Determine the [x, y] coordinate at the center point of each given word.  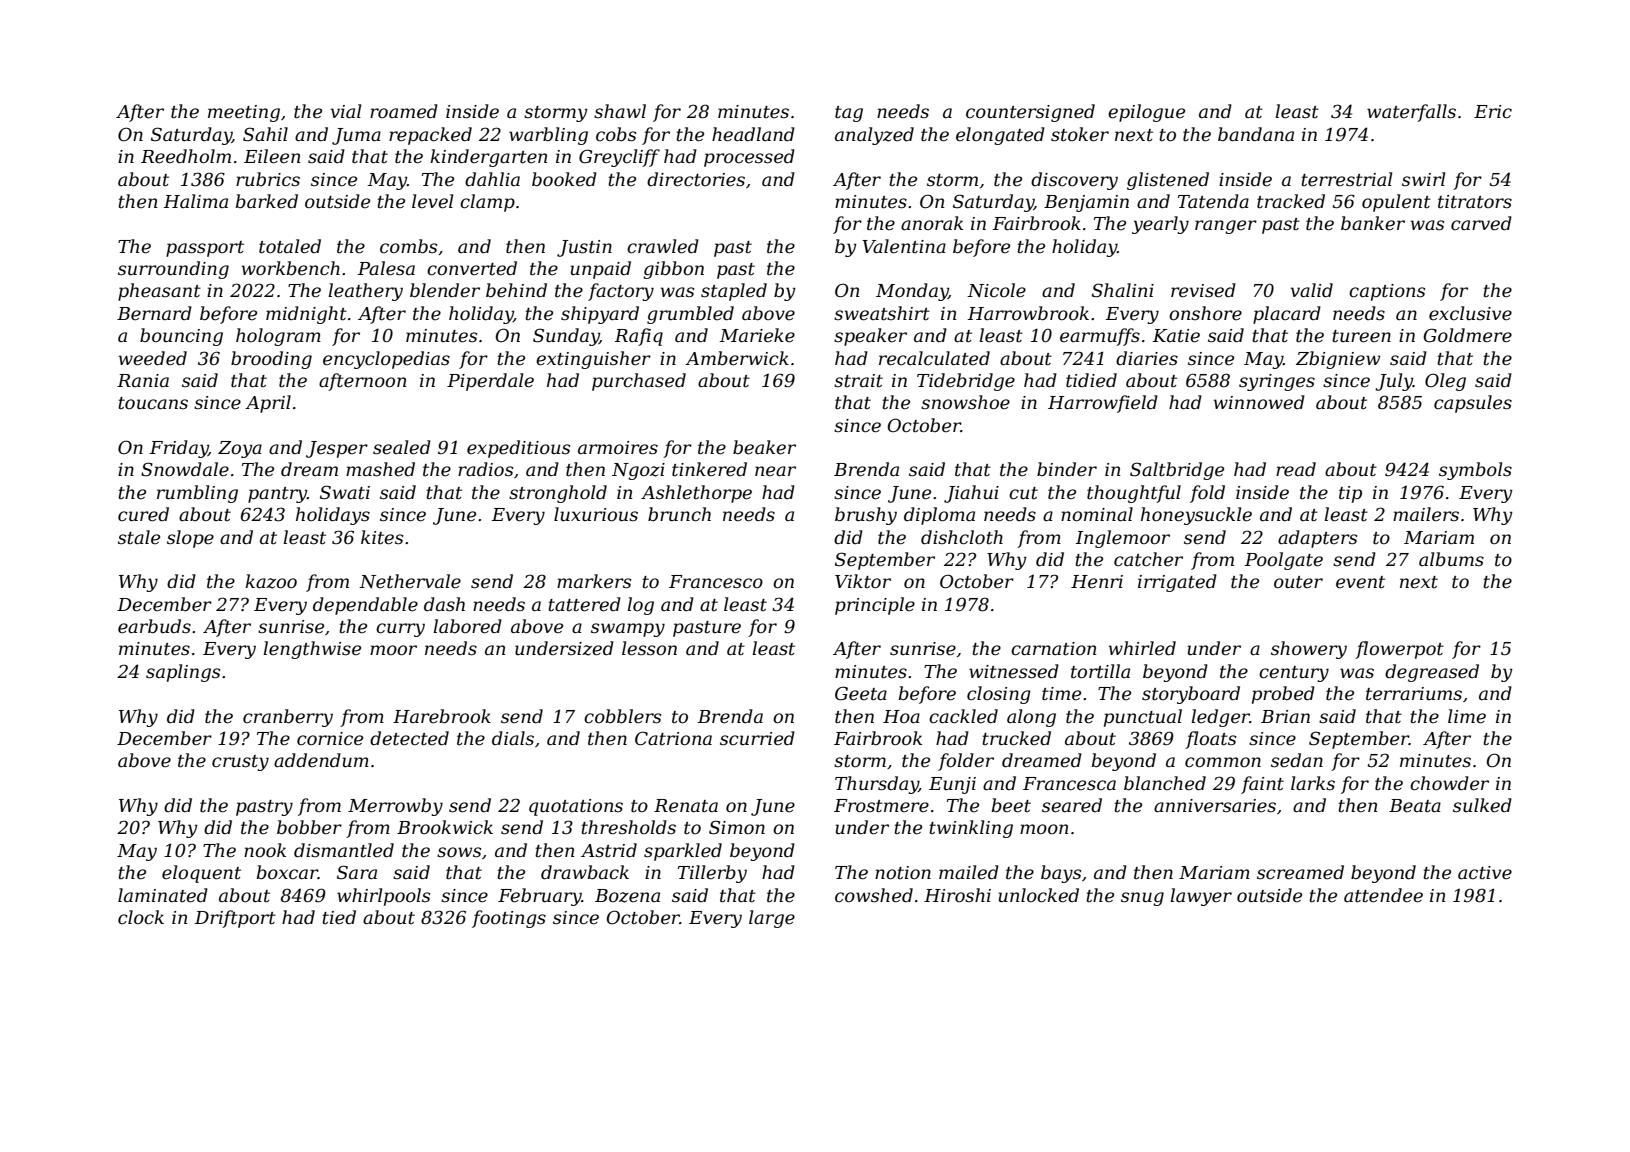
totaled [290, 246]
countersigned [1030, 113]
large [772, 919]
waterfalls [1411, 113]
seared [1072, 805]
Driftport [235, 919]
